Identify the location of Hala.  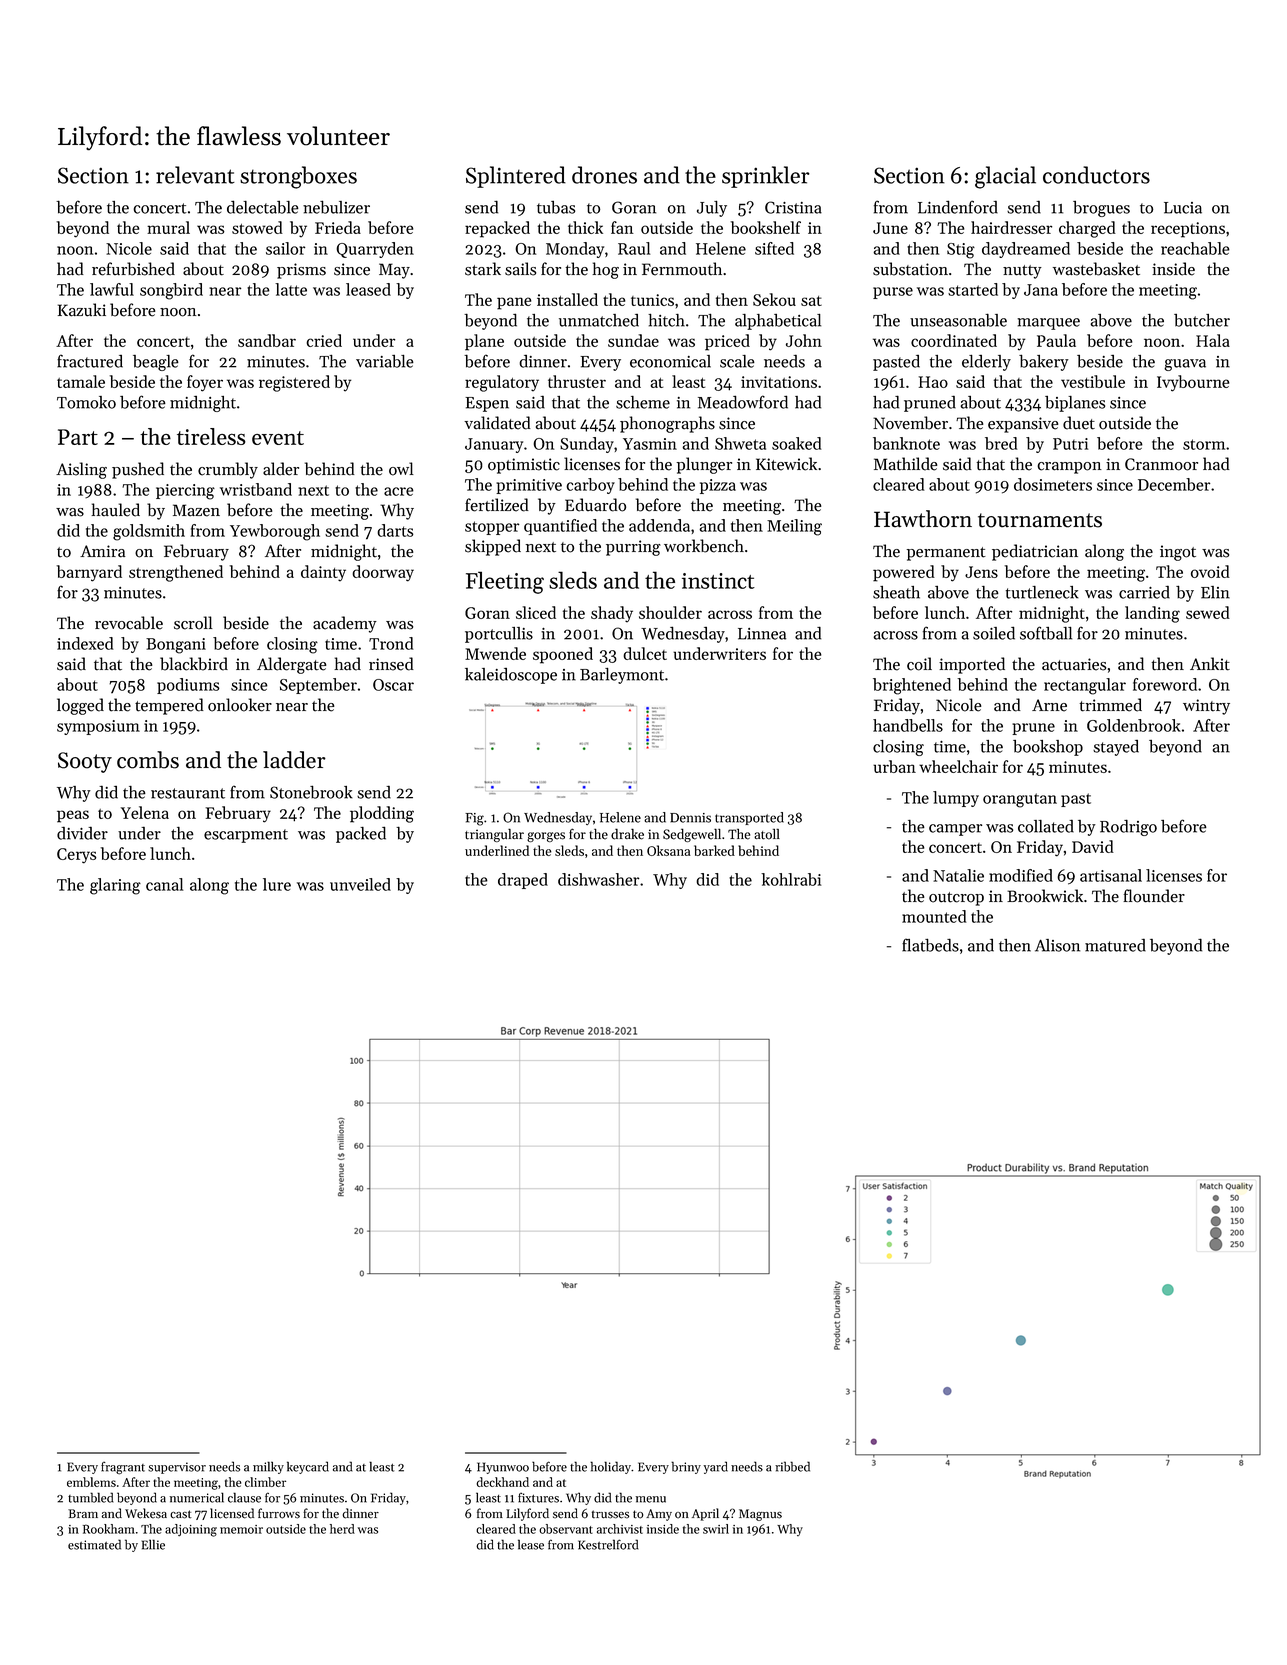
(1213, 340).
